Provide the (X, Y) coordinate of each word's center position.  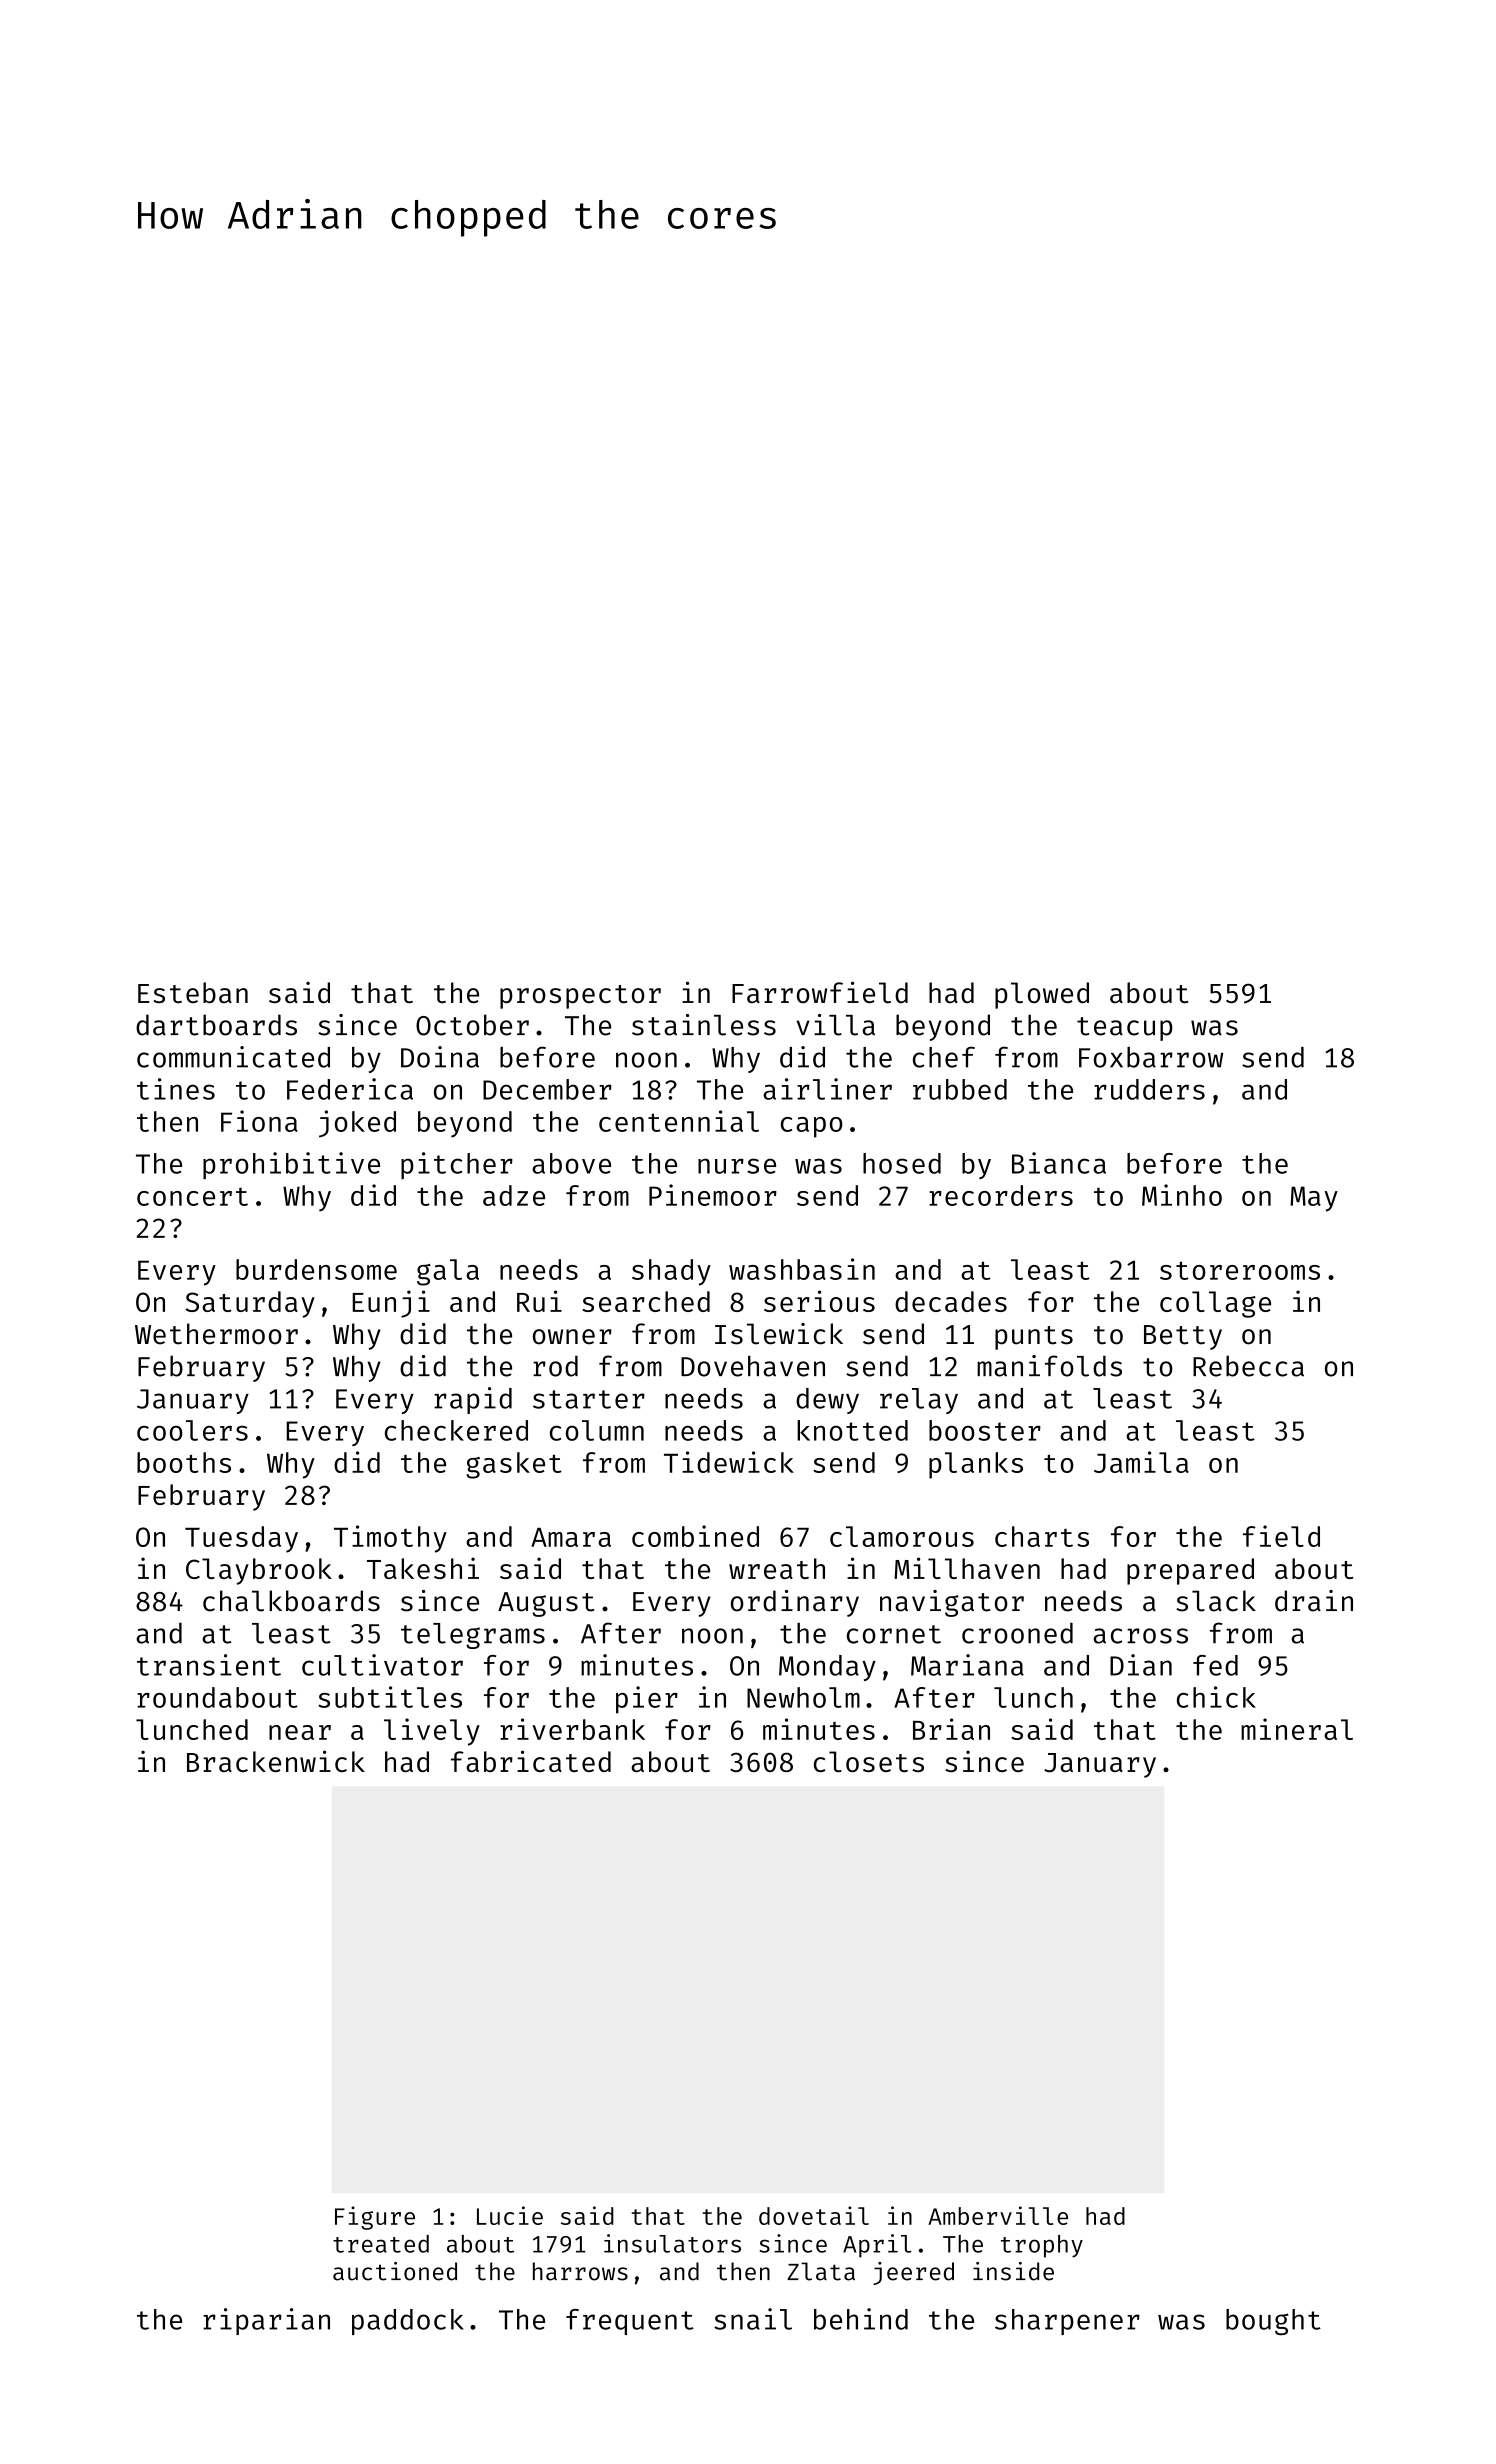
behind (861, 2319)
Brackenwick (276, 1761)
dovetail (814, 2215)
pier (647, 1700)
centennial (679, 1121)
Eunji (391, 1304)
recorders (1001, 1195)
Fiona (259, 1121)
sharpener (1067, 2322)
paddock (408, 2322)
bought (1273, 2322)
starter (589, 1399)
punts (1034, 1338)
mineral (1297, 1729)
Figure (375, 2218)
